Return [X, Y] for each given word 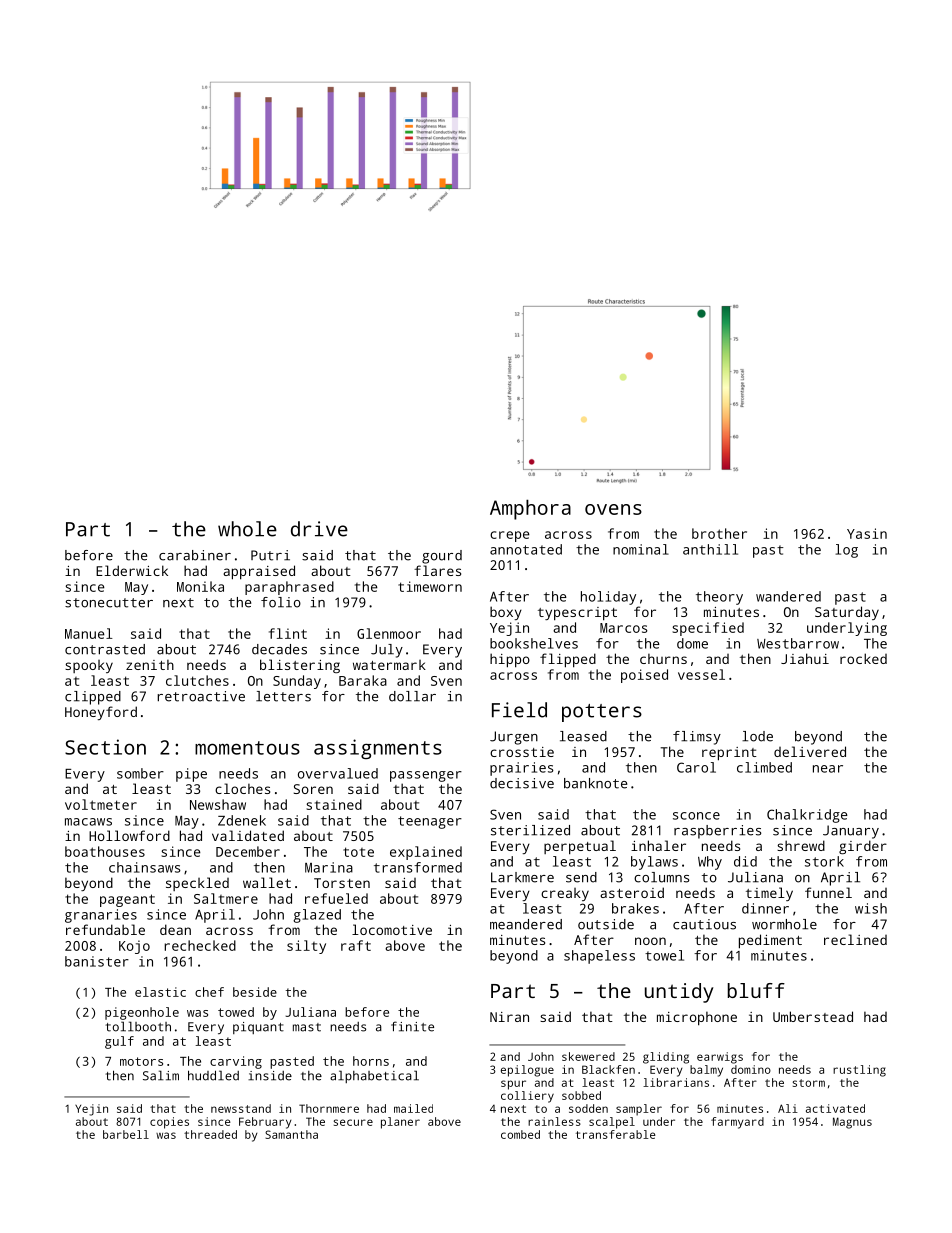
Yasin [867, 533]
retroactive [201, 696]
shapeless [599, 957]
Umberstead [813, 1016]
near [828, 769]
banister [97, 961]
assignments [378, 749]
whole [247, 529]
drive [319, 529]
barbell [126, 1134]
